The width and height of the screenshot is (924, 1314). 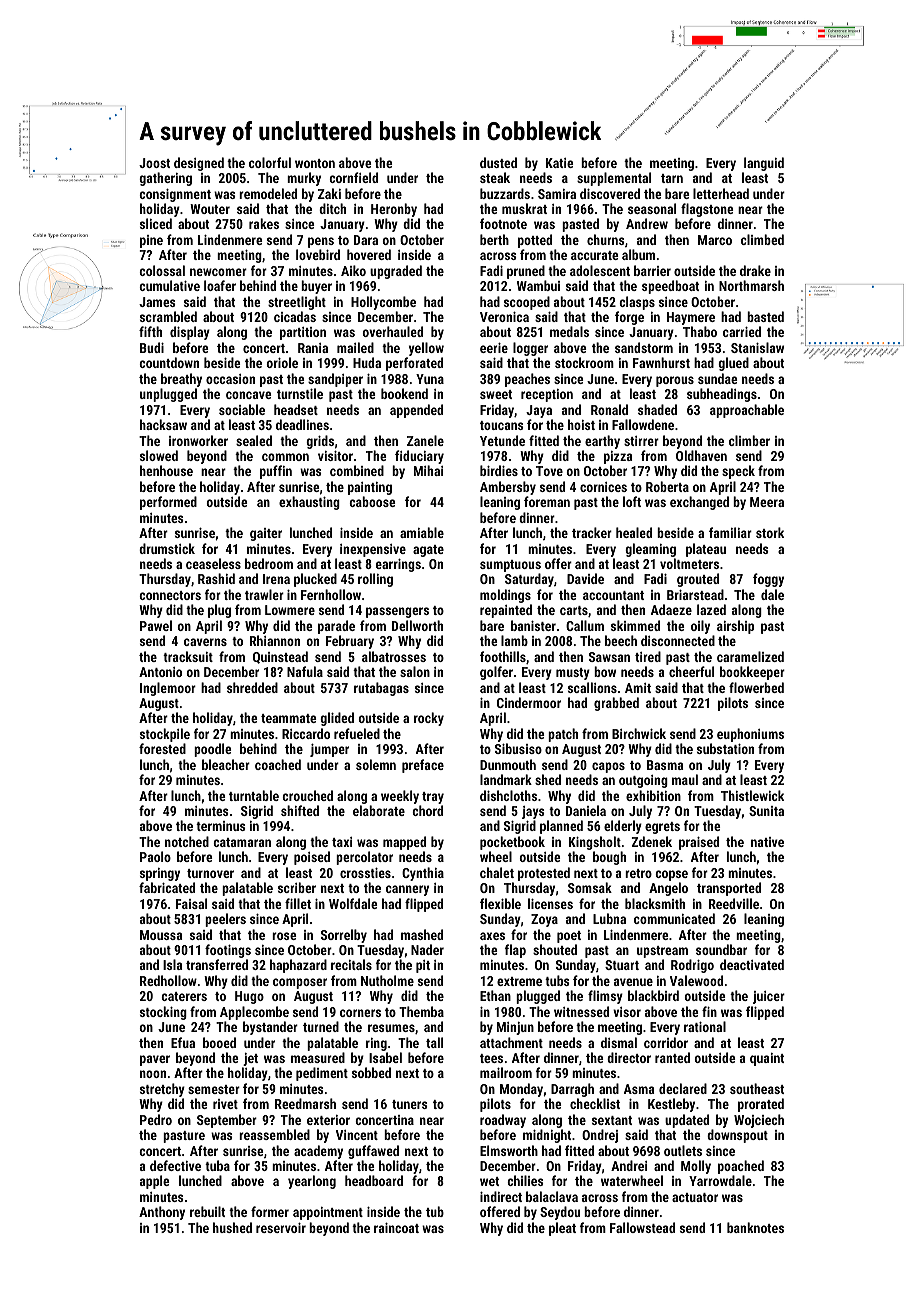 I want to click on sumptuous, so click(x=510, y=566).
